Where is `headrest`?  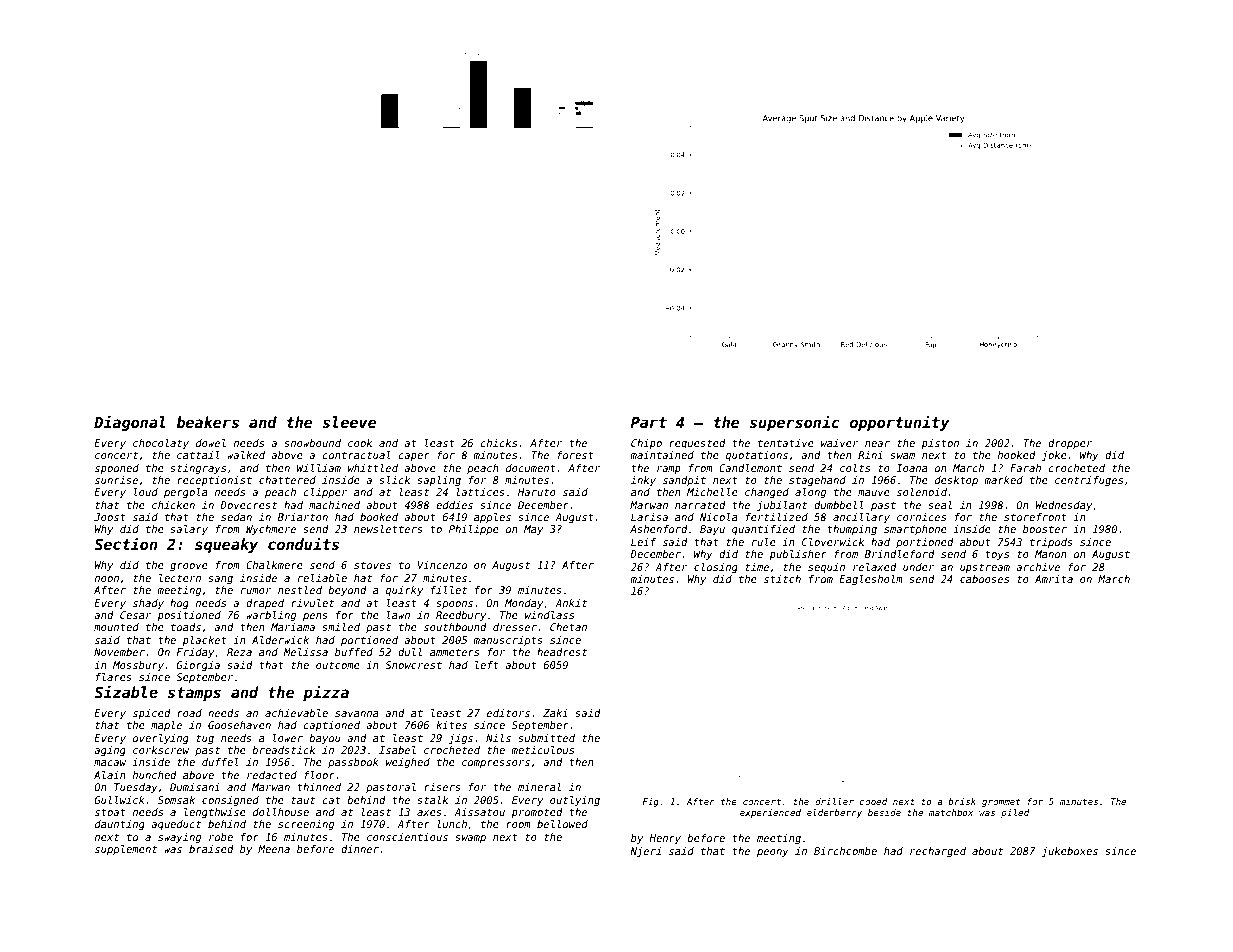
headrest is located at coordinates (562, 652).
